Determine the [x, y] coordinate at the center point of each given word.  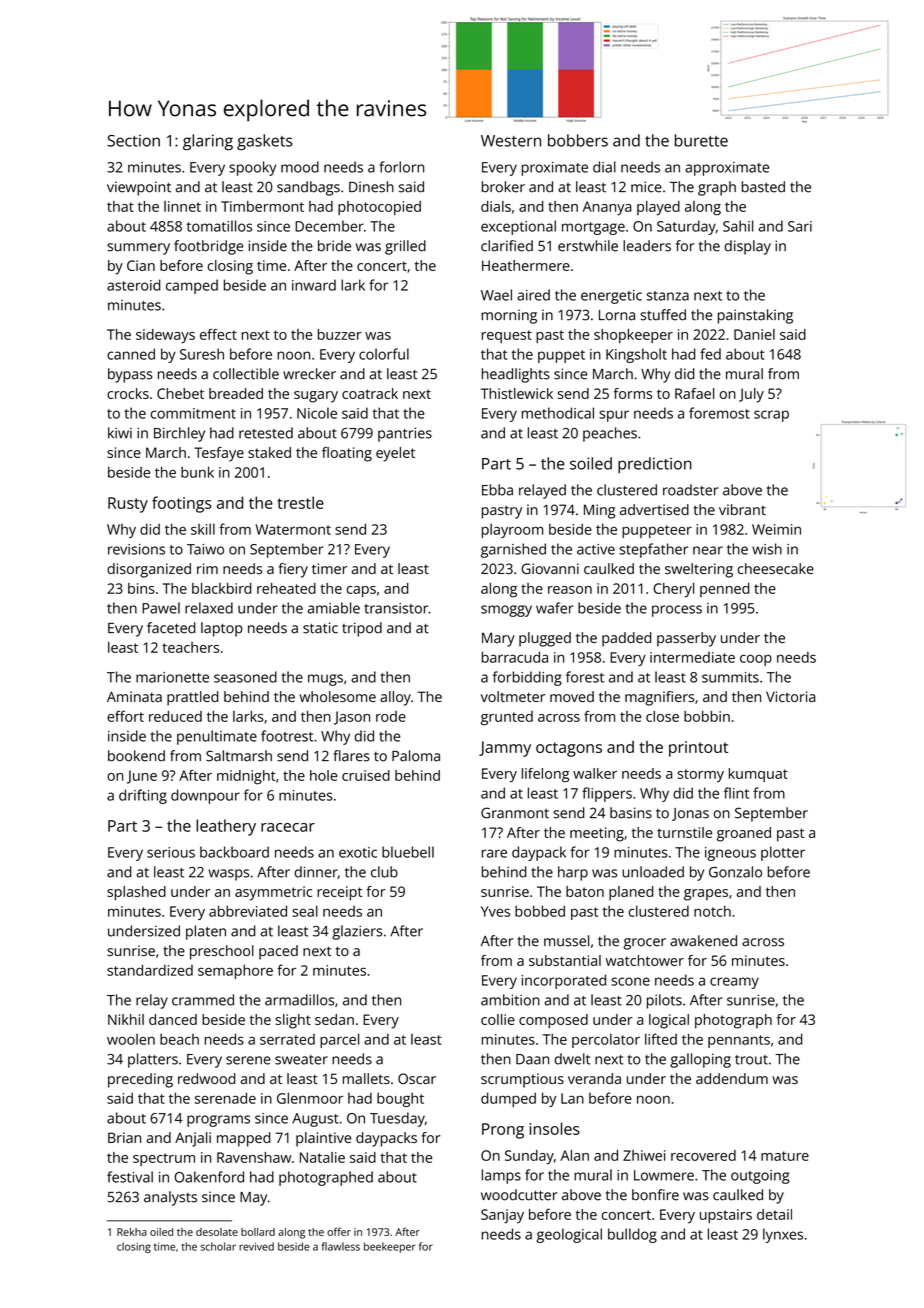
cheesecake [776, 568]
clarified [507, 246]
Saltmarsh [239, 756]
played [658, 208]
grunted [507, 718]
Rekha [132, 1232]
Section [133, 141]
